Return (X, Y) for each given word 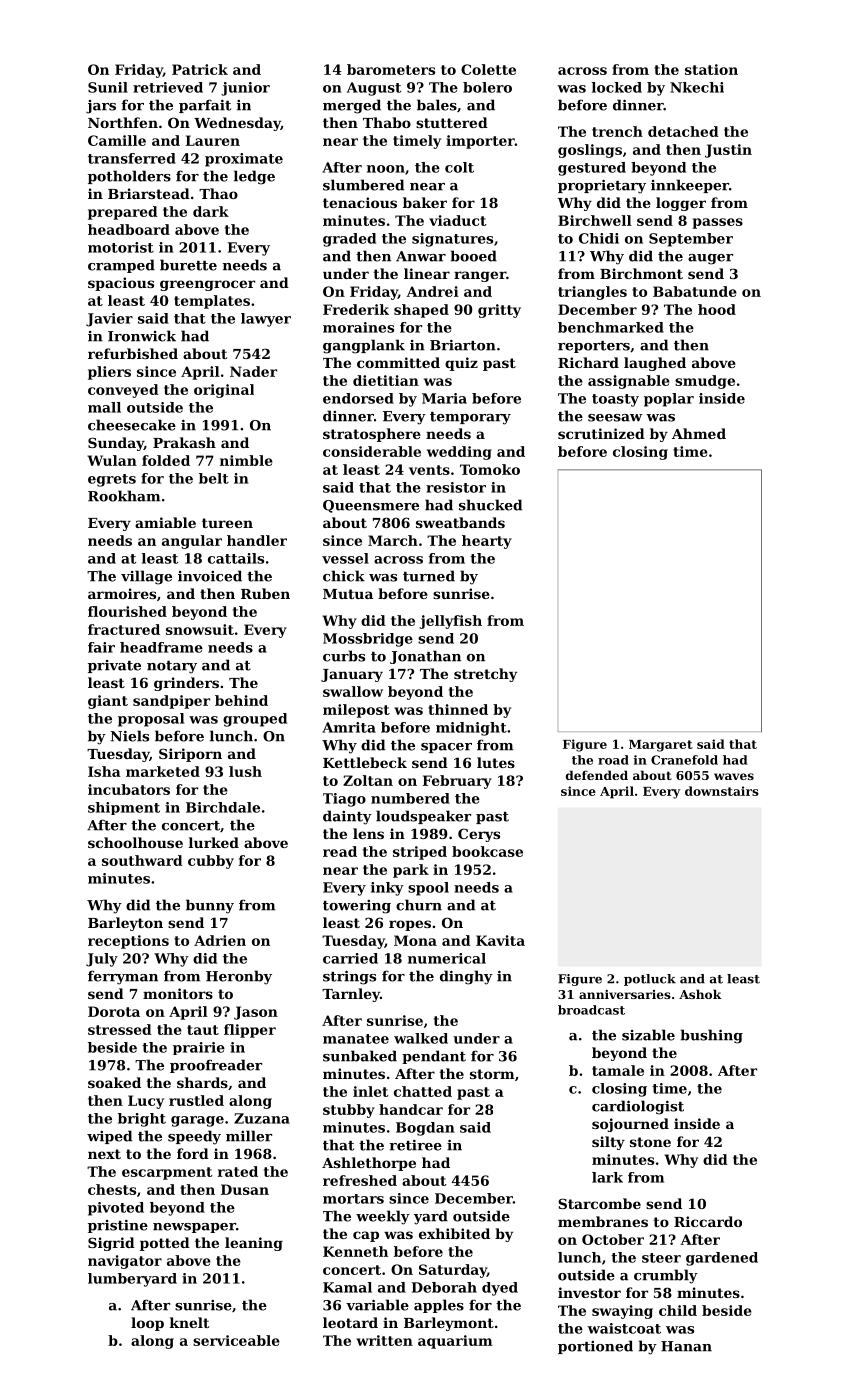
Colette (488, 69)
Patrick (200, 69)
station (711, 69)
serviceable (236, 1340)
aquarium (455, 1342)
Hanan (686, 1346)
